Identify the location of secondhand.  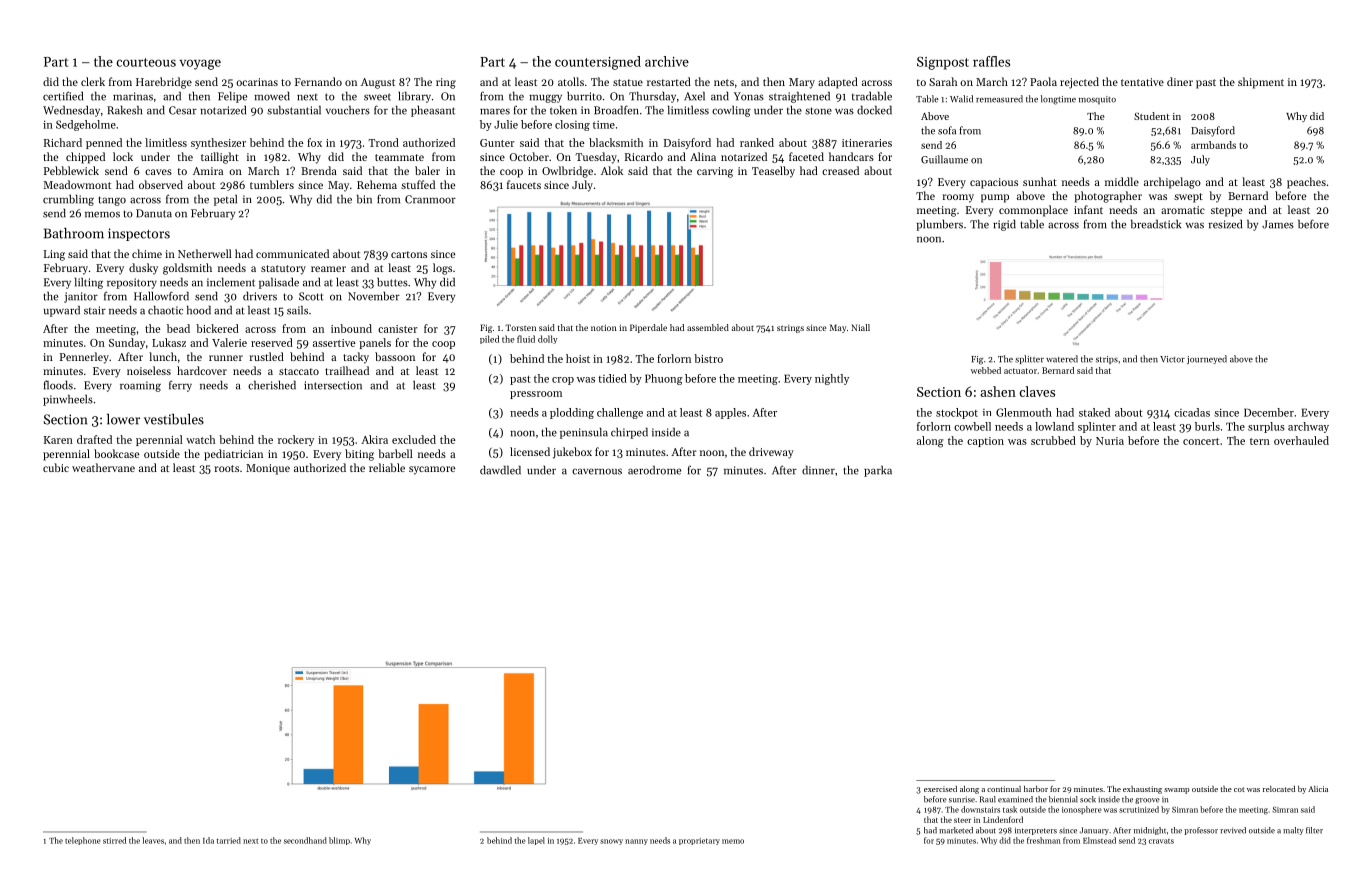
(305, 840).
